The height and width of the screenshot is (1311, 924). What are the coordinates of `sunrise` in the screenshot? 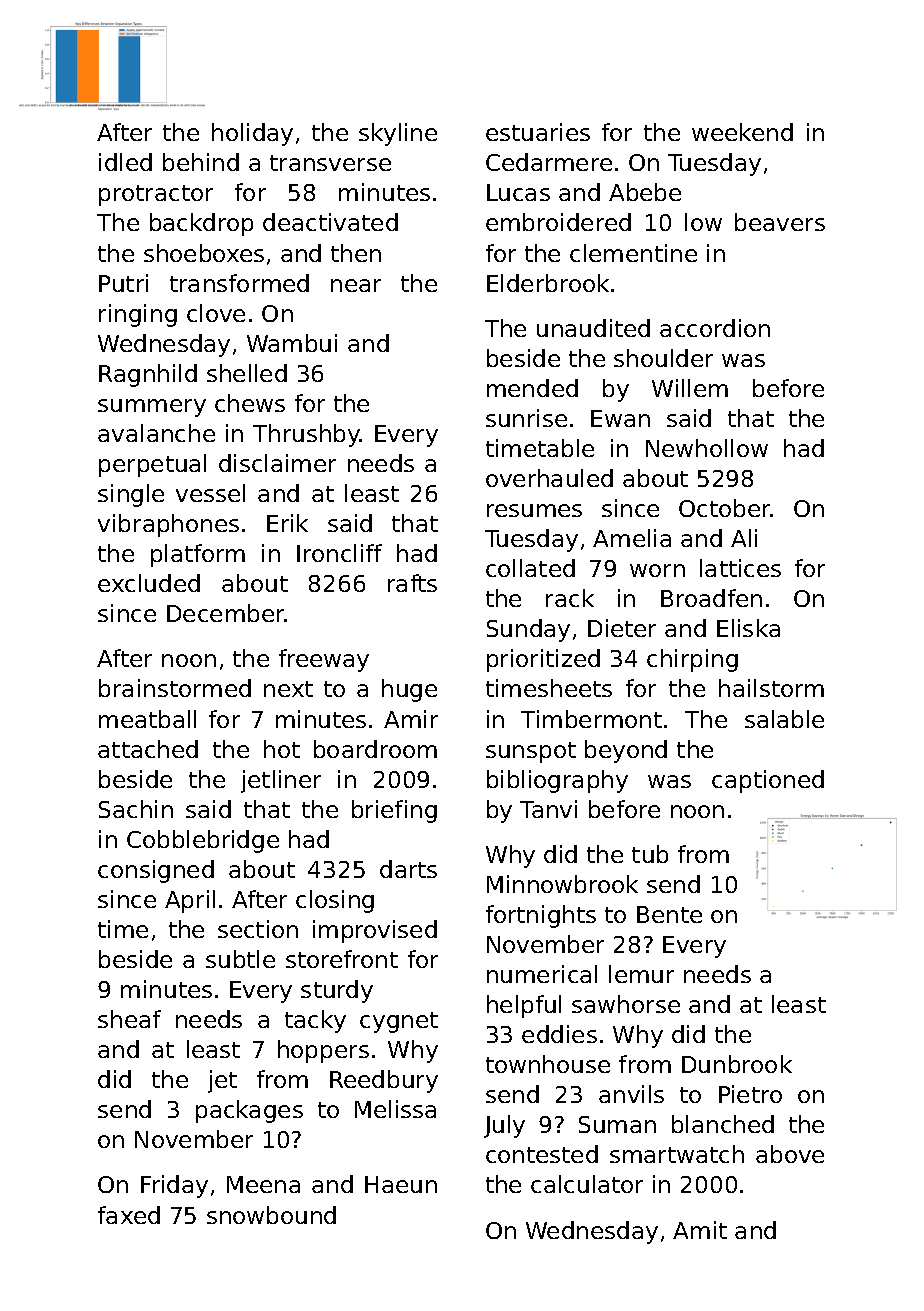 It's located at (526, 418).
